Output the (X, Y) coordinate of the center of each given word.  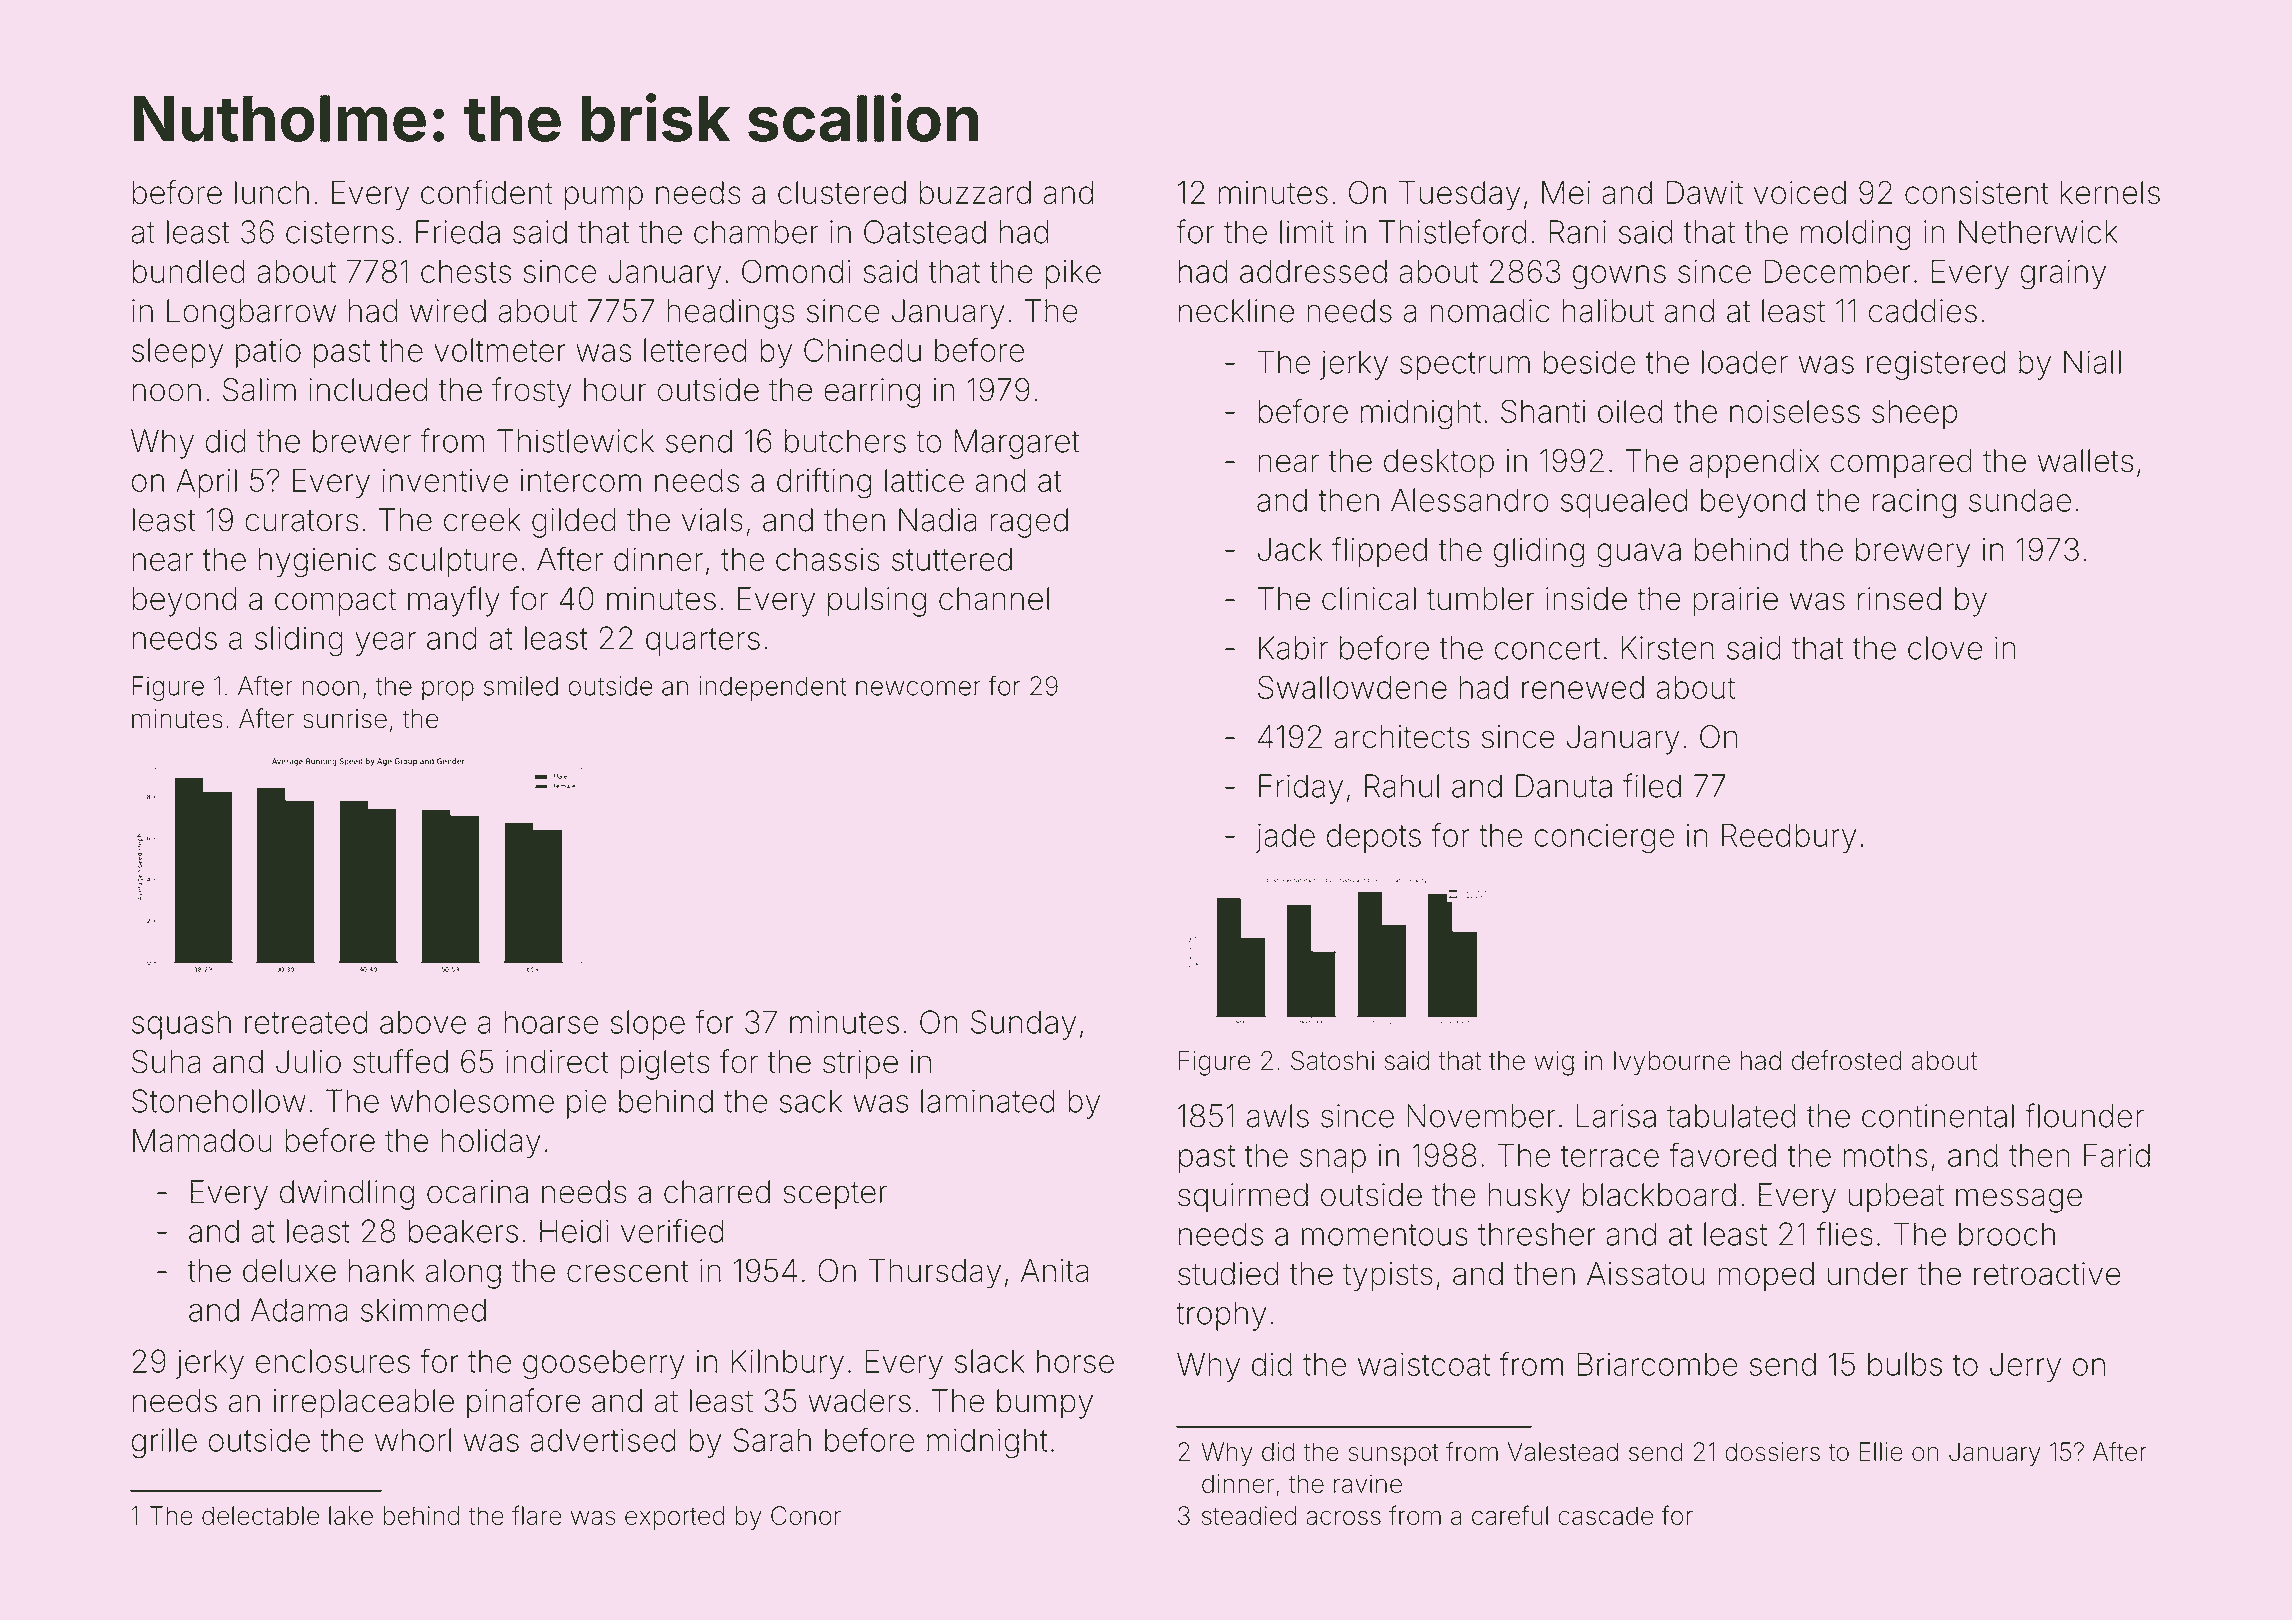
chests (466, 271)
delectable (260, 1515)
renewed (1583, 687)
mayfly (454, 601)
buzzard (975, 192)
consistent (1977, 192)
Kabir (1293, 648)
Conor (806, 1515)
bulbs (1905, 1364)
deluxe (289, 1271)
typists (1388, 1277)
